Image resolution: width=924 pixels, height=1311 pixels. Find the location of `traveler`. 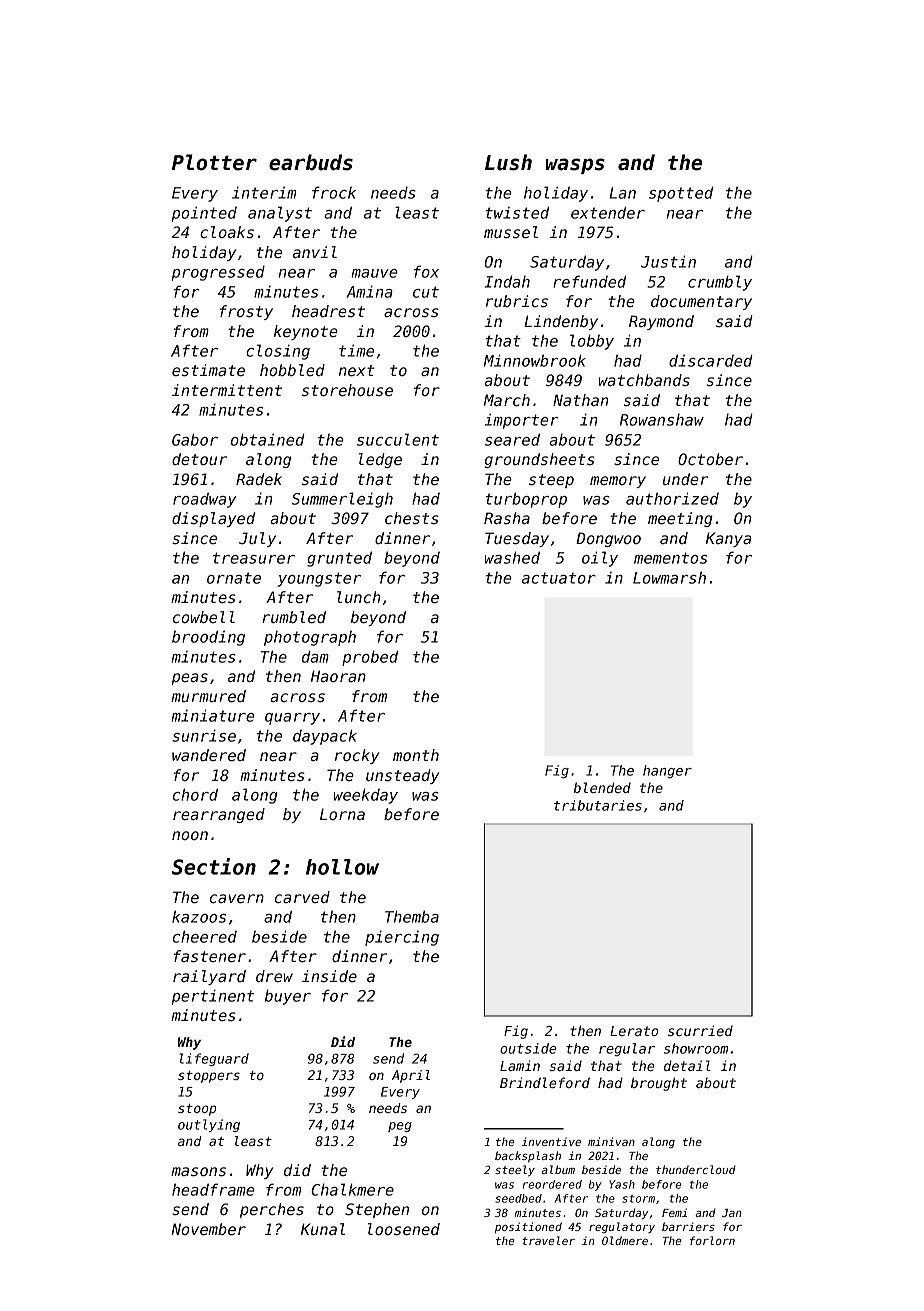

traveler is located at coordinates (548, 1240).
